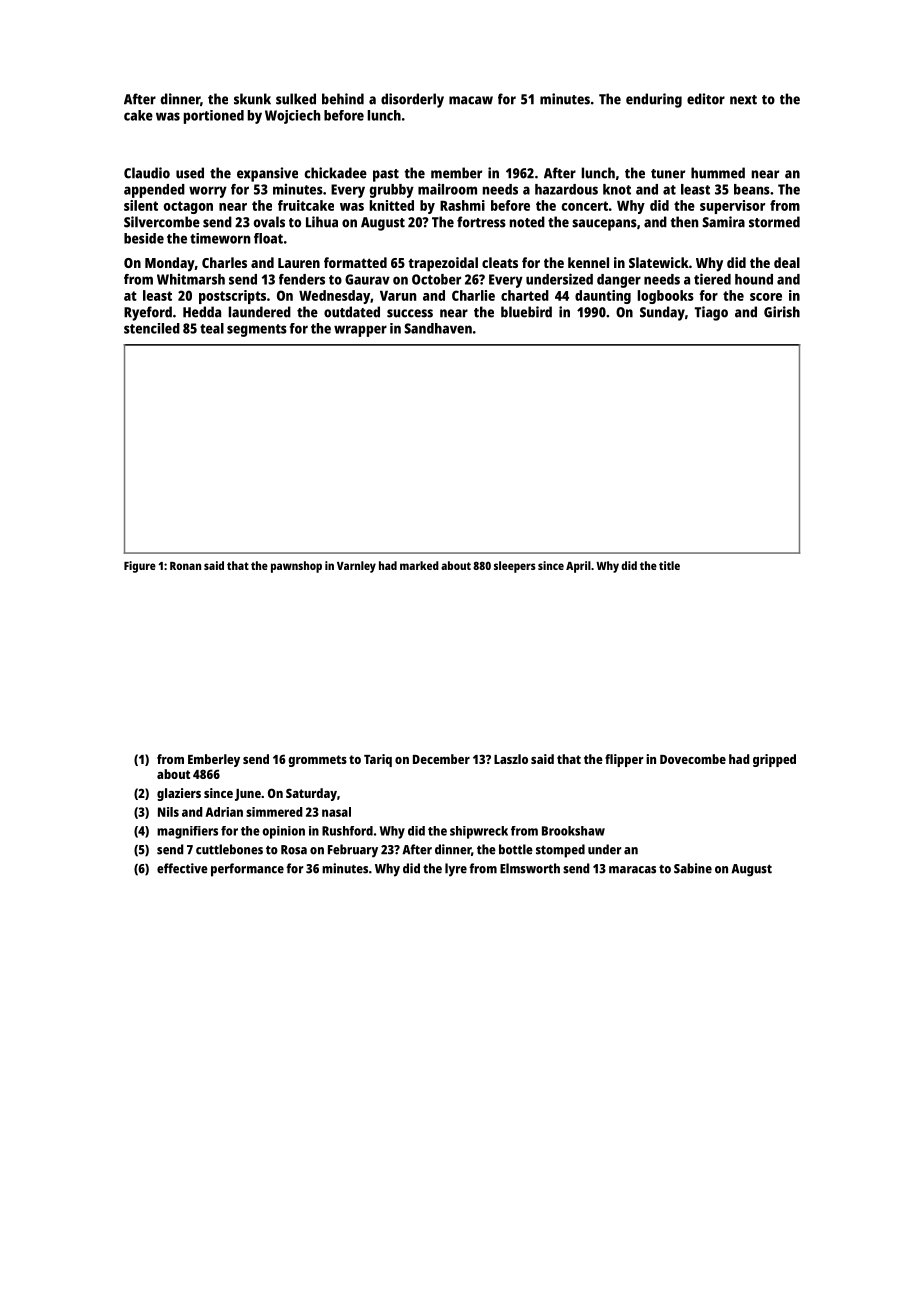  Describe the element at coordinates (782, 312) in the image. I see `Girish` at that location.
